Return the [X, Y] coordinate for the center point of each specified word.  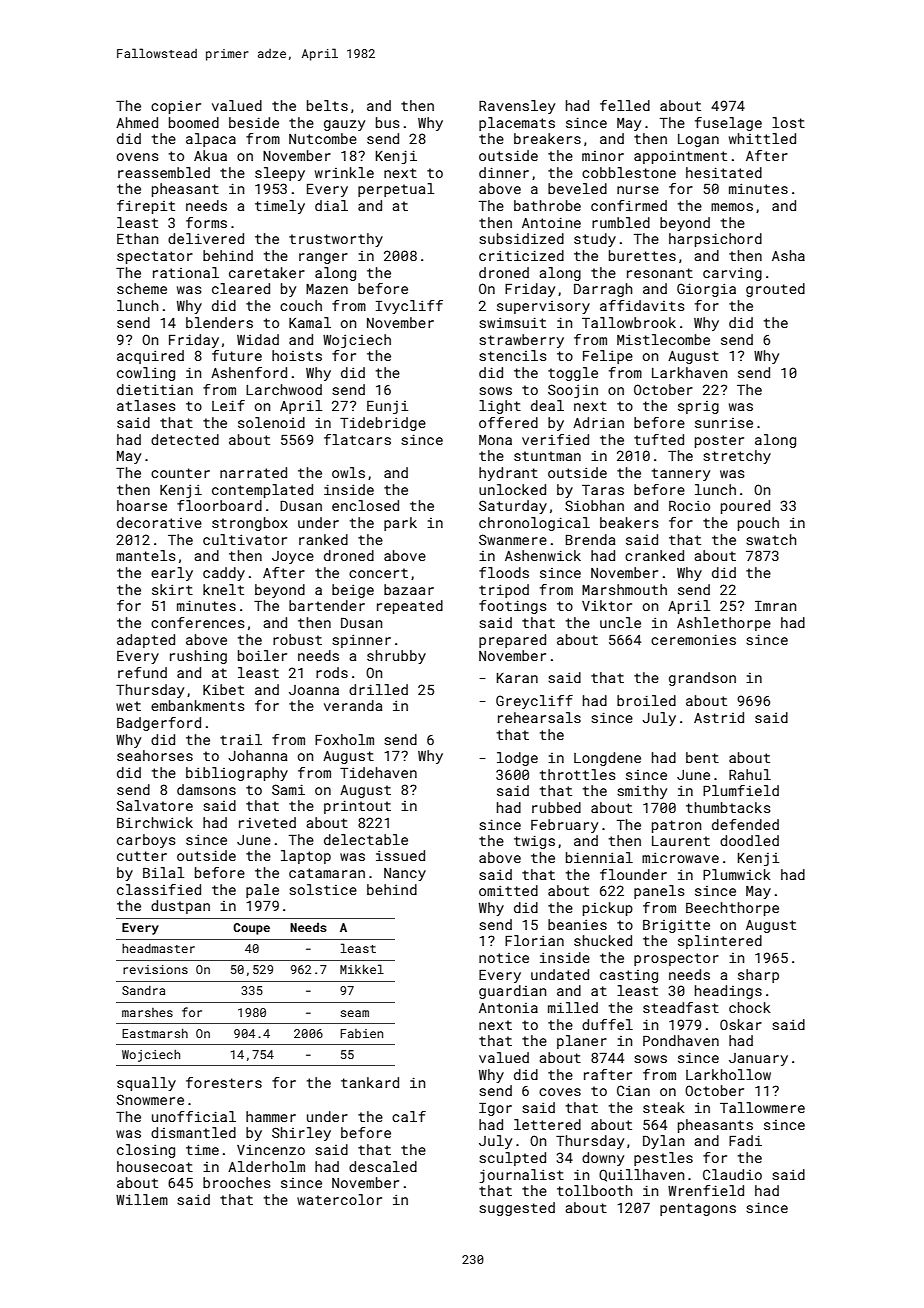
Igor [495, 1109]
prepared [512, 641]
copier [176, 107]
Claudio [732, 1174]
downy [603, 1159]
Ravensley [517, 107]
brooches [237, 1182]
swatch [771, 539]
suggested [517, 1209]
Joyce [293, 557]
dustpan [180, 907]
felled [625, 105]
